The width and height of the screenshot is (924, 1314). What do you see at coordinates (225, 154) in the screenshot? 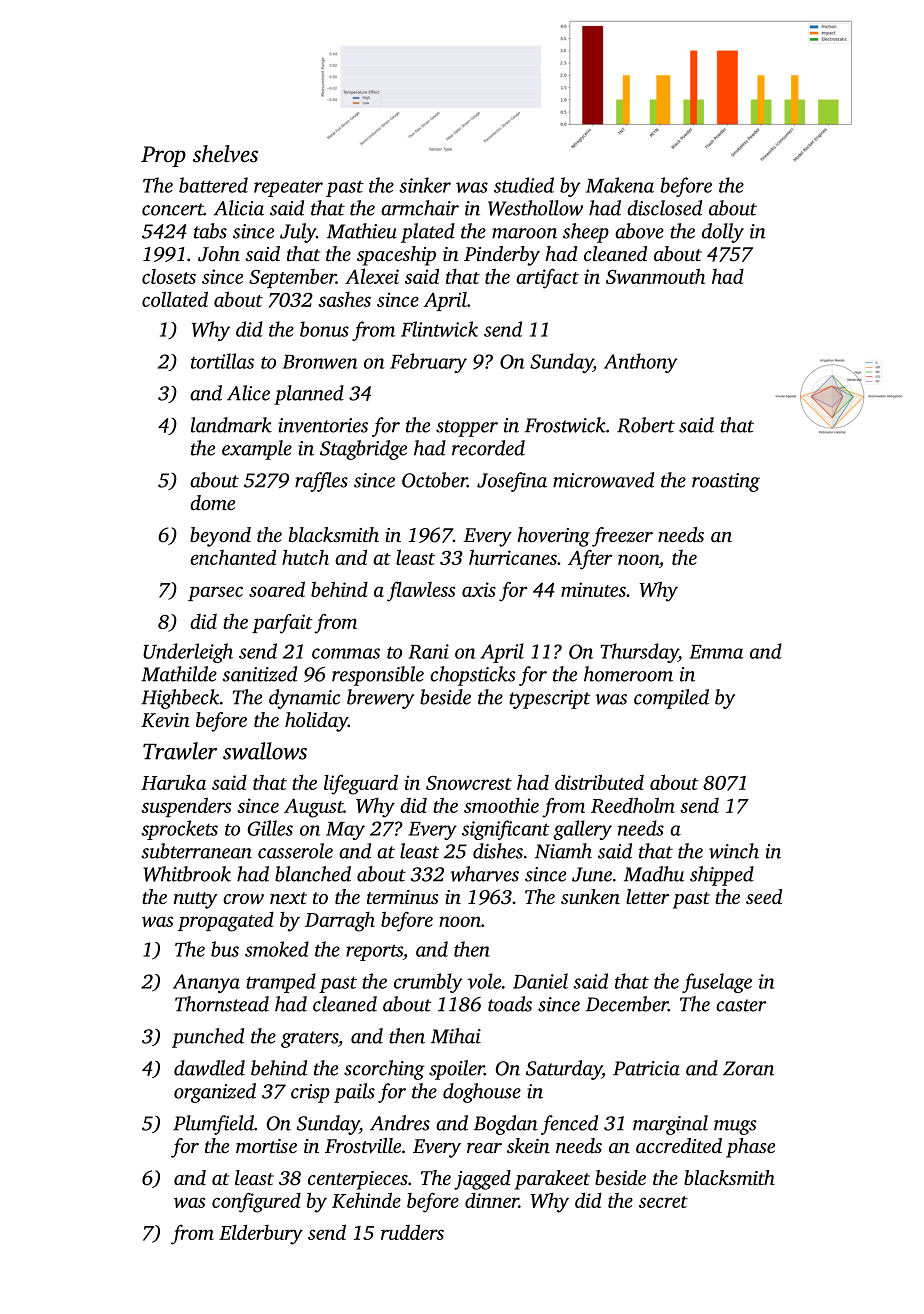
I see `shelves` at bounding box center [225, 154].
